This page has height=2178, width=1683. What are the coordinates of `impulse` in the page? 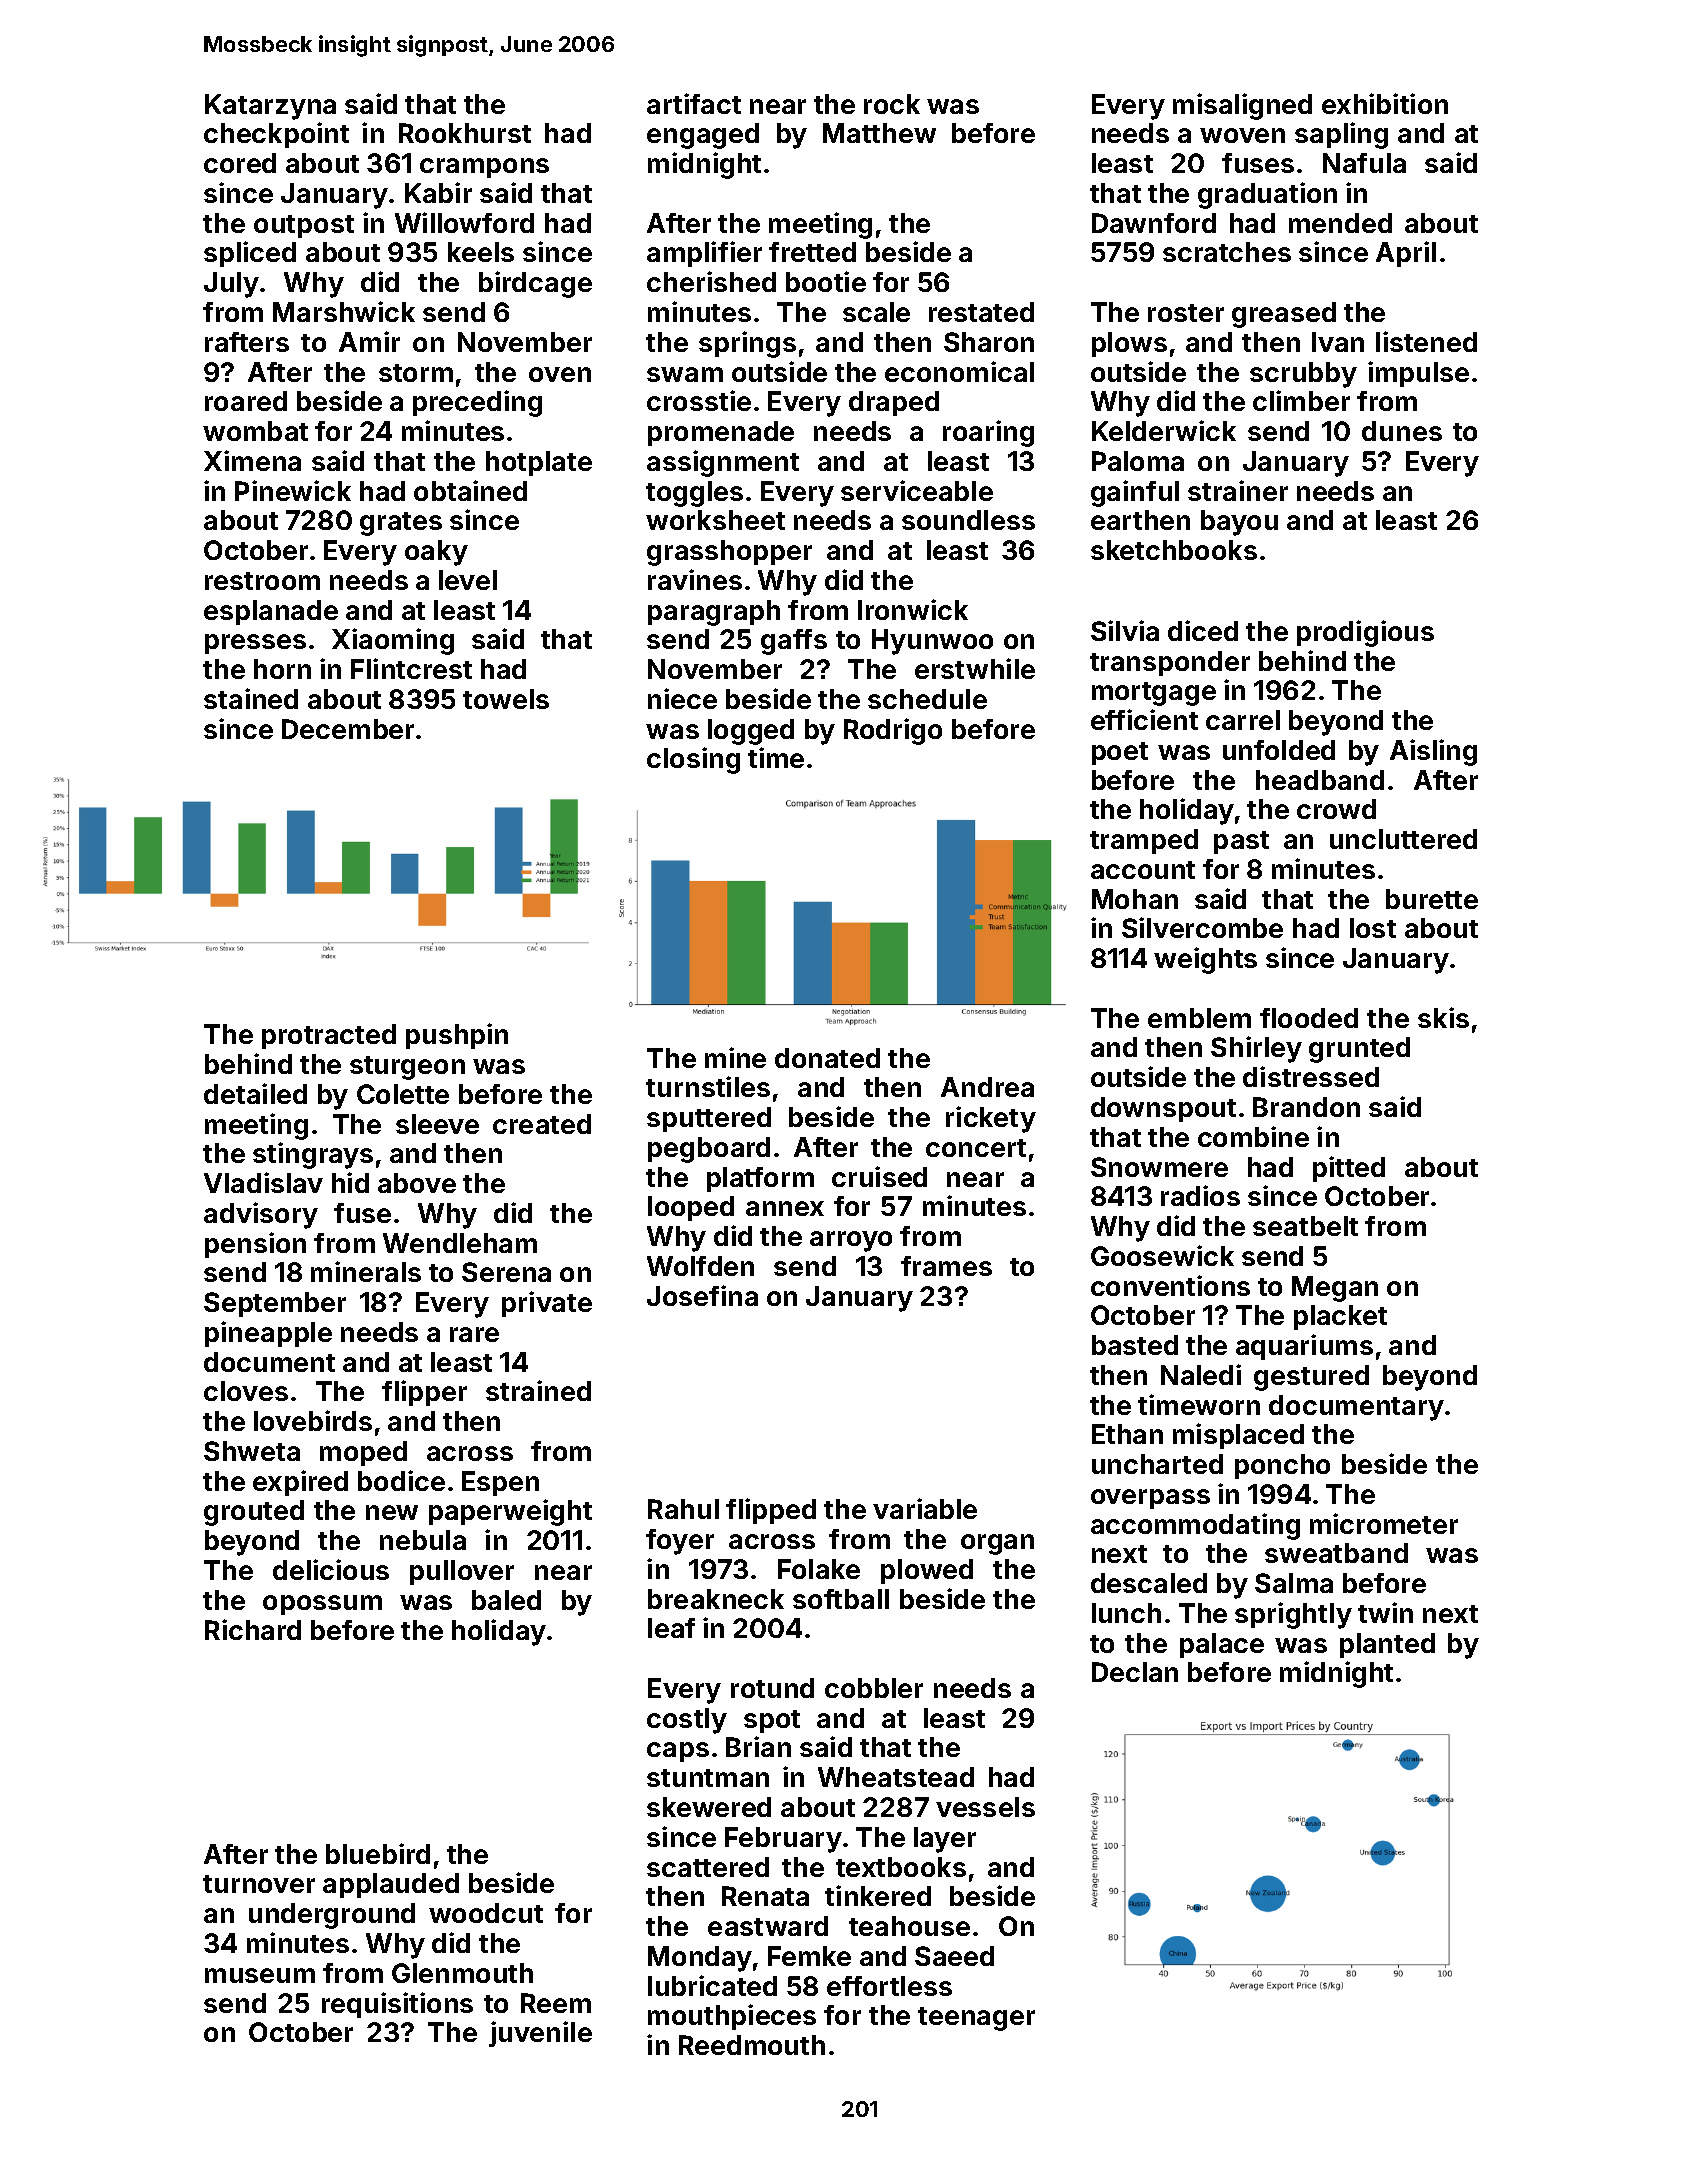 It's located at (1418, 374).
